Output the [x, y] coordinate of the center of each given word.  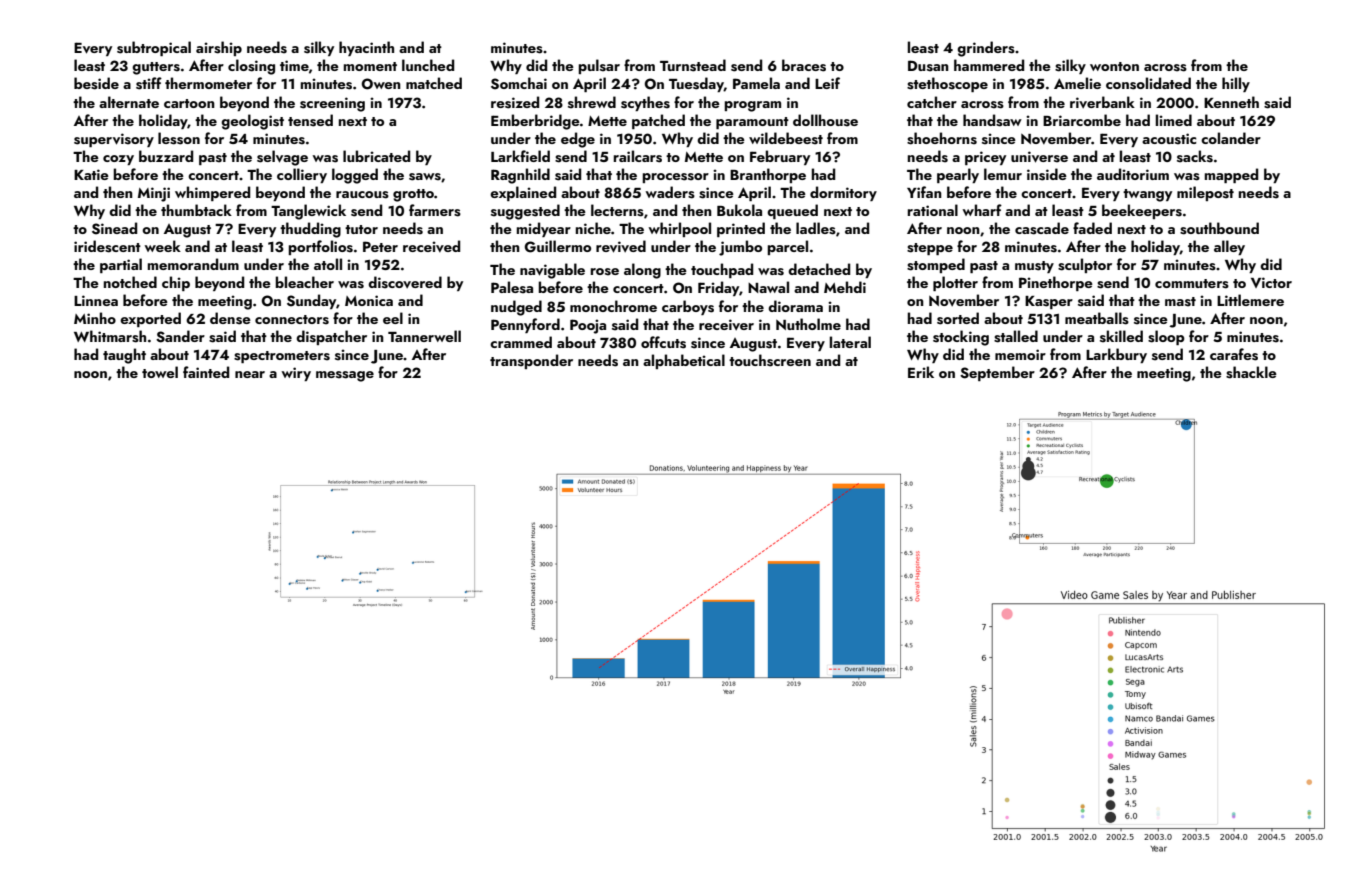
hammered [989, 65]
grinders [986, 49]
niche [593, 228]
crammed [521, 342]
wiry [296, 374]
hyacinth [366, 48]
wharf [982, 210]
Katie [91, 174]
